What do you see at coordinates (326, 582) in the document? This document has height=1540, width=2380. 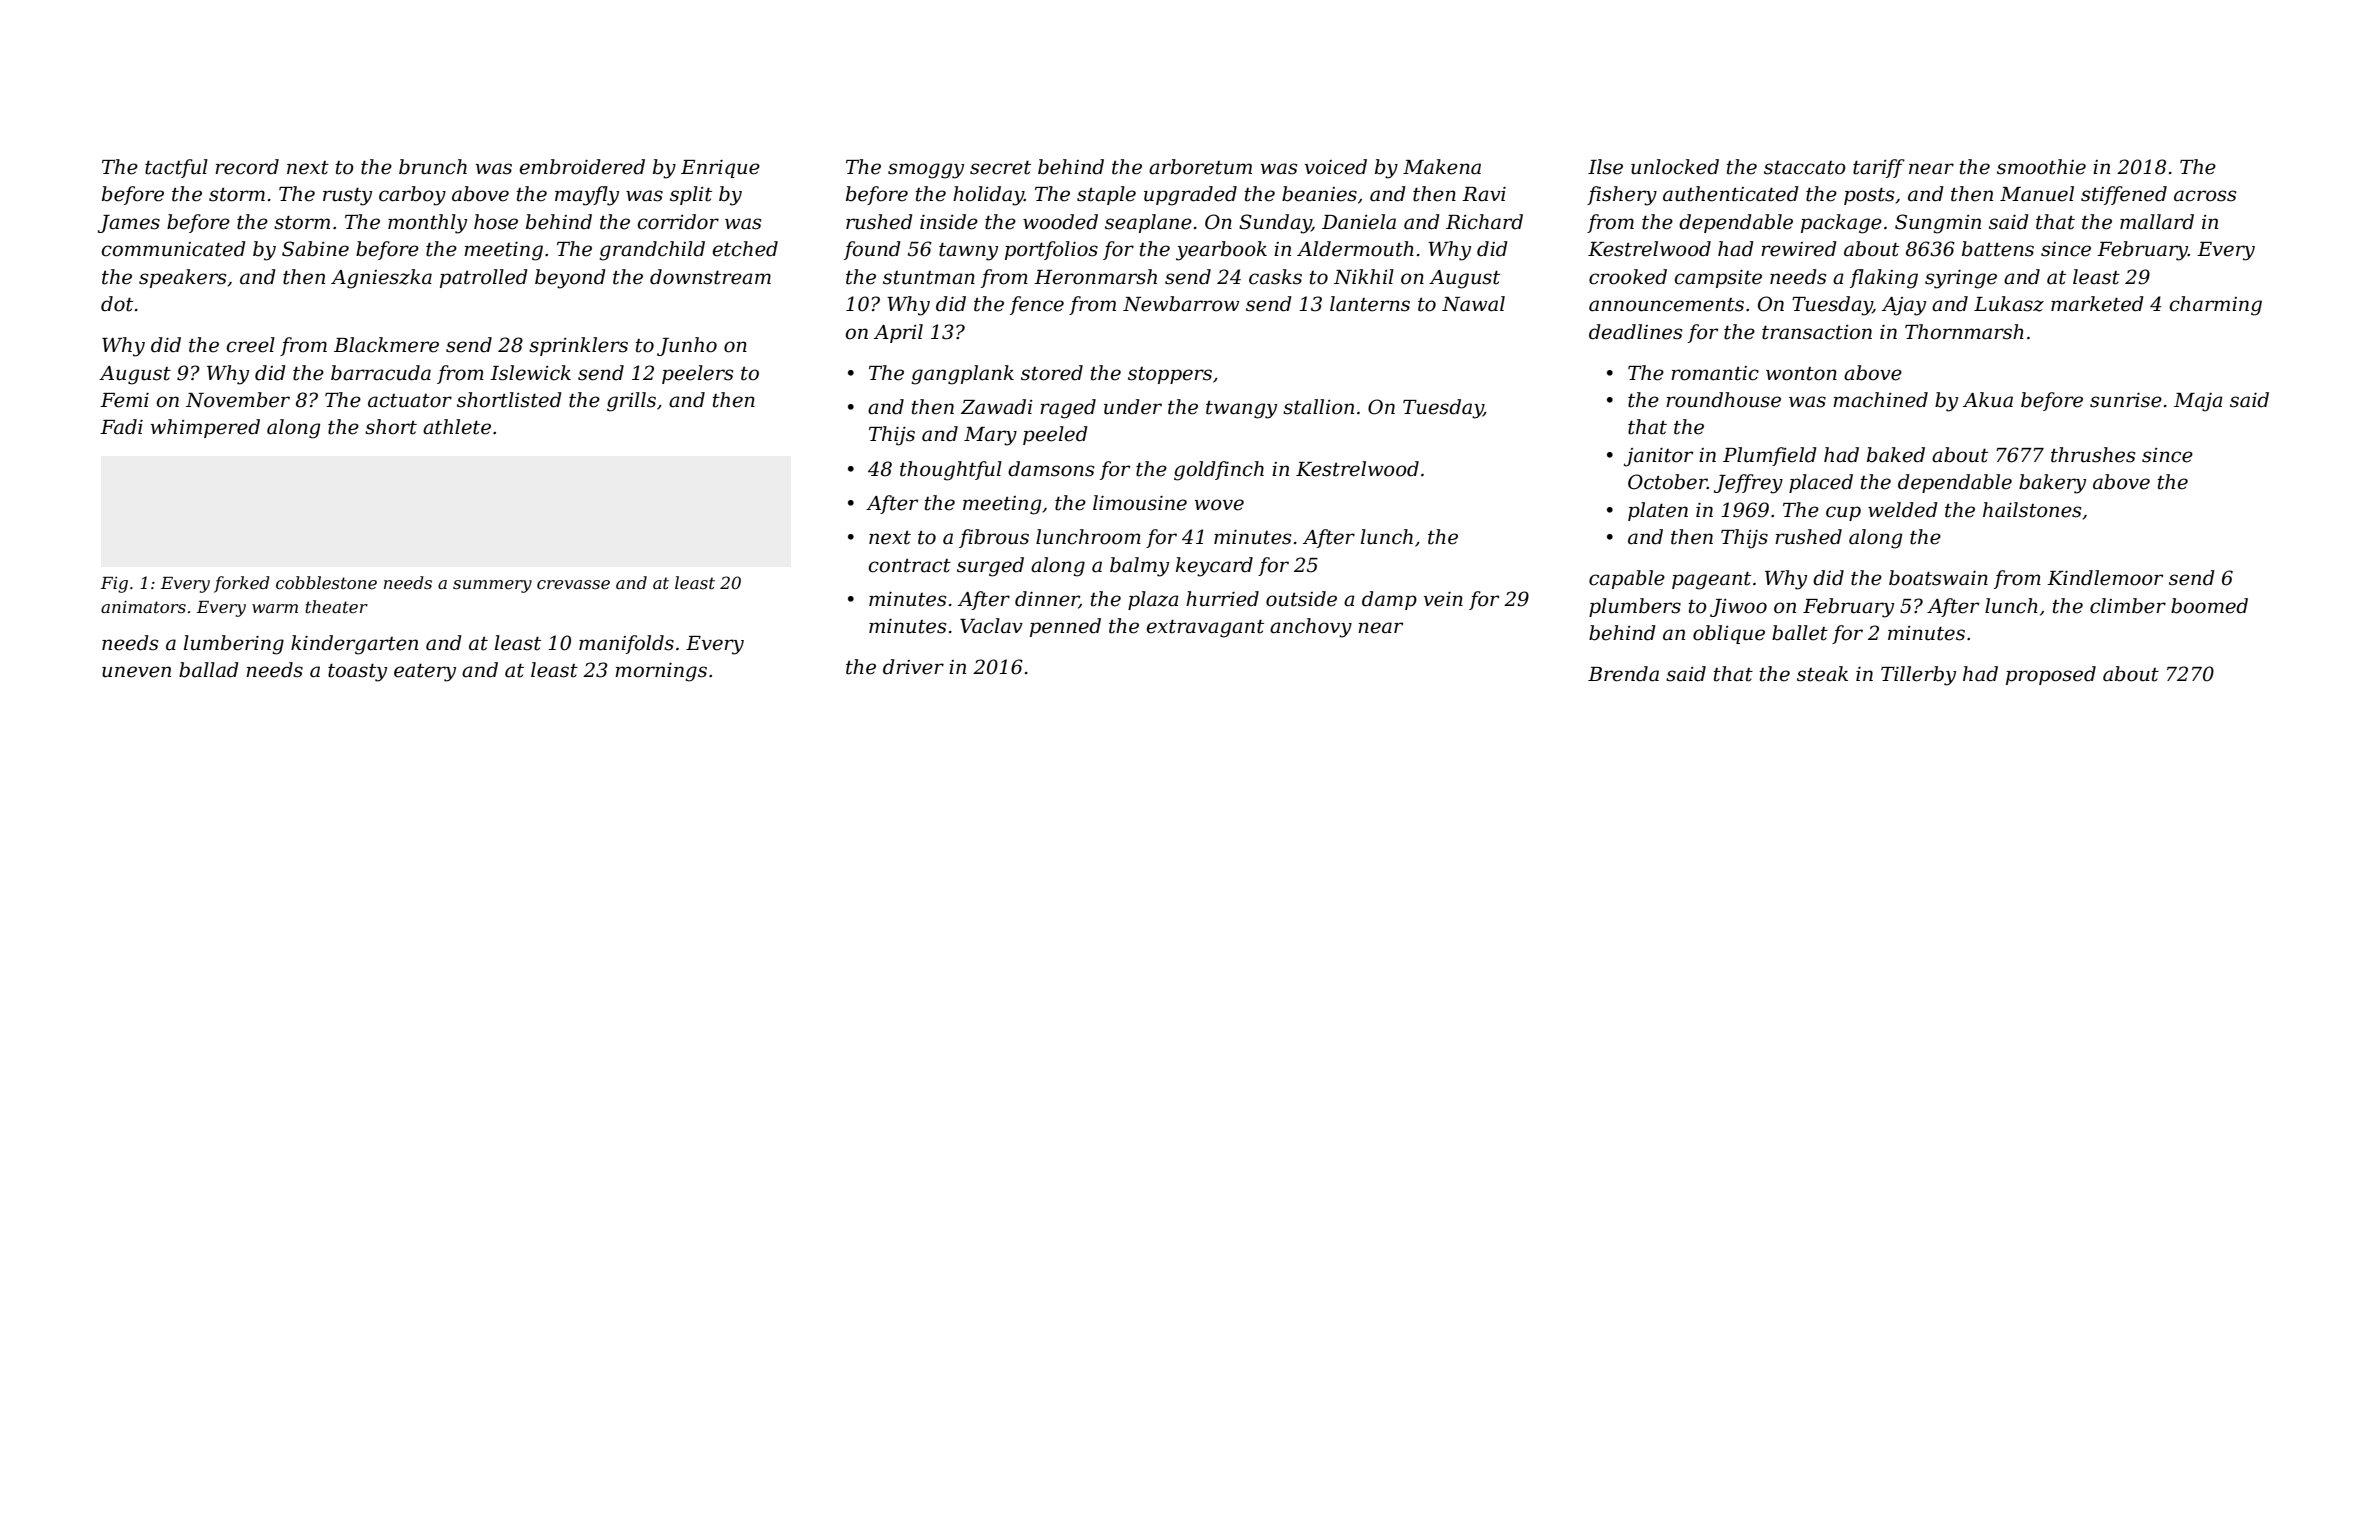 I see `cobblestone` at bounding box center [326, 582].
